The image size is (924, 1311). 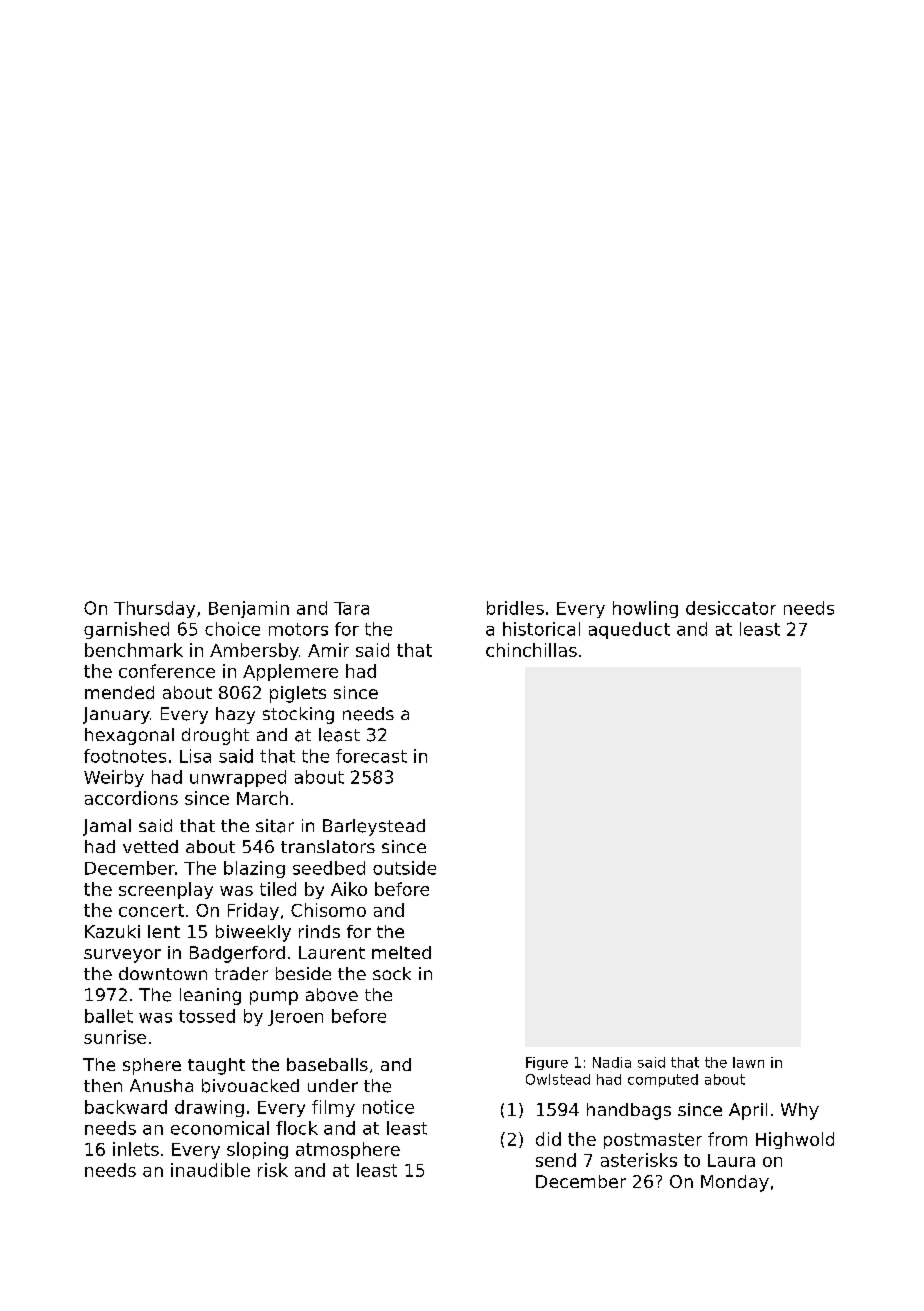 I want to click on Barleystead, so click(x=374, y=827).
